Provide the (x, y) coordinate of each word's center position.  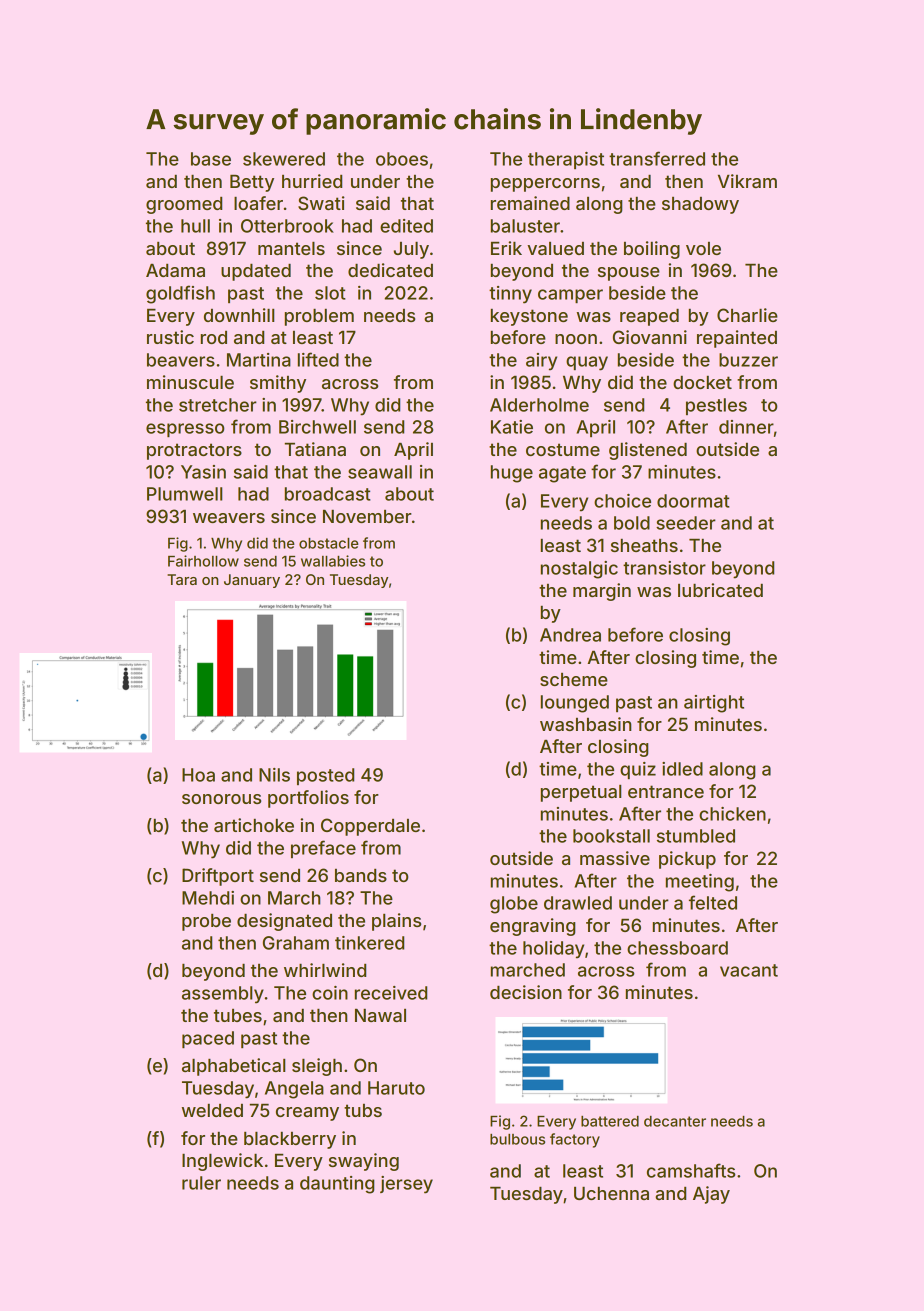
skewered (284, 159)
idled (682, 769)
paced (208, 1039)
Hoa (198, 775)
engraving (533, 927)
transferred (657, 158)
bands (361, 875)
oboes (402, 159)
